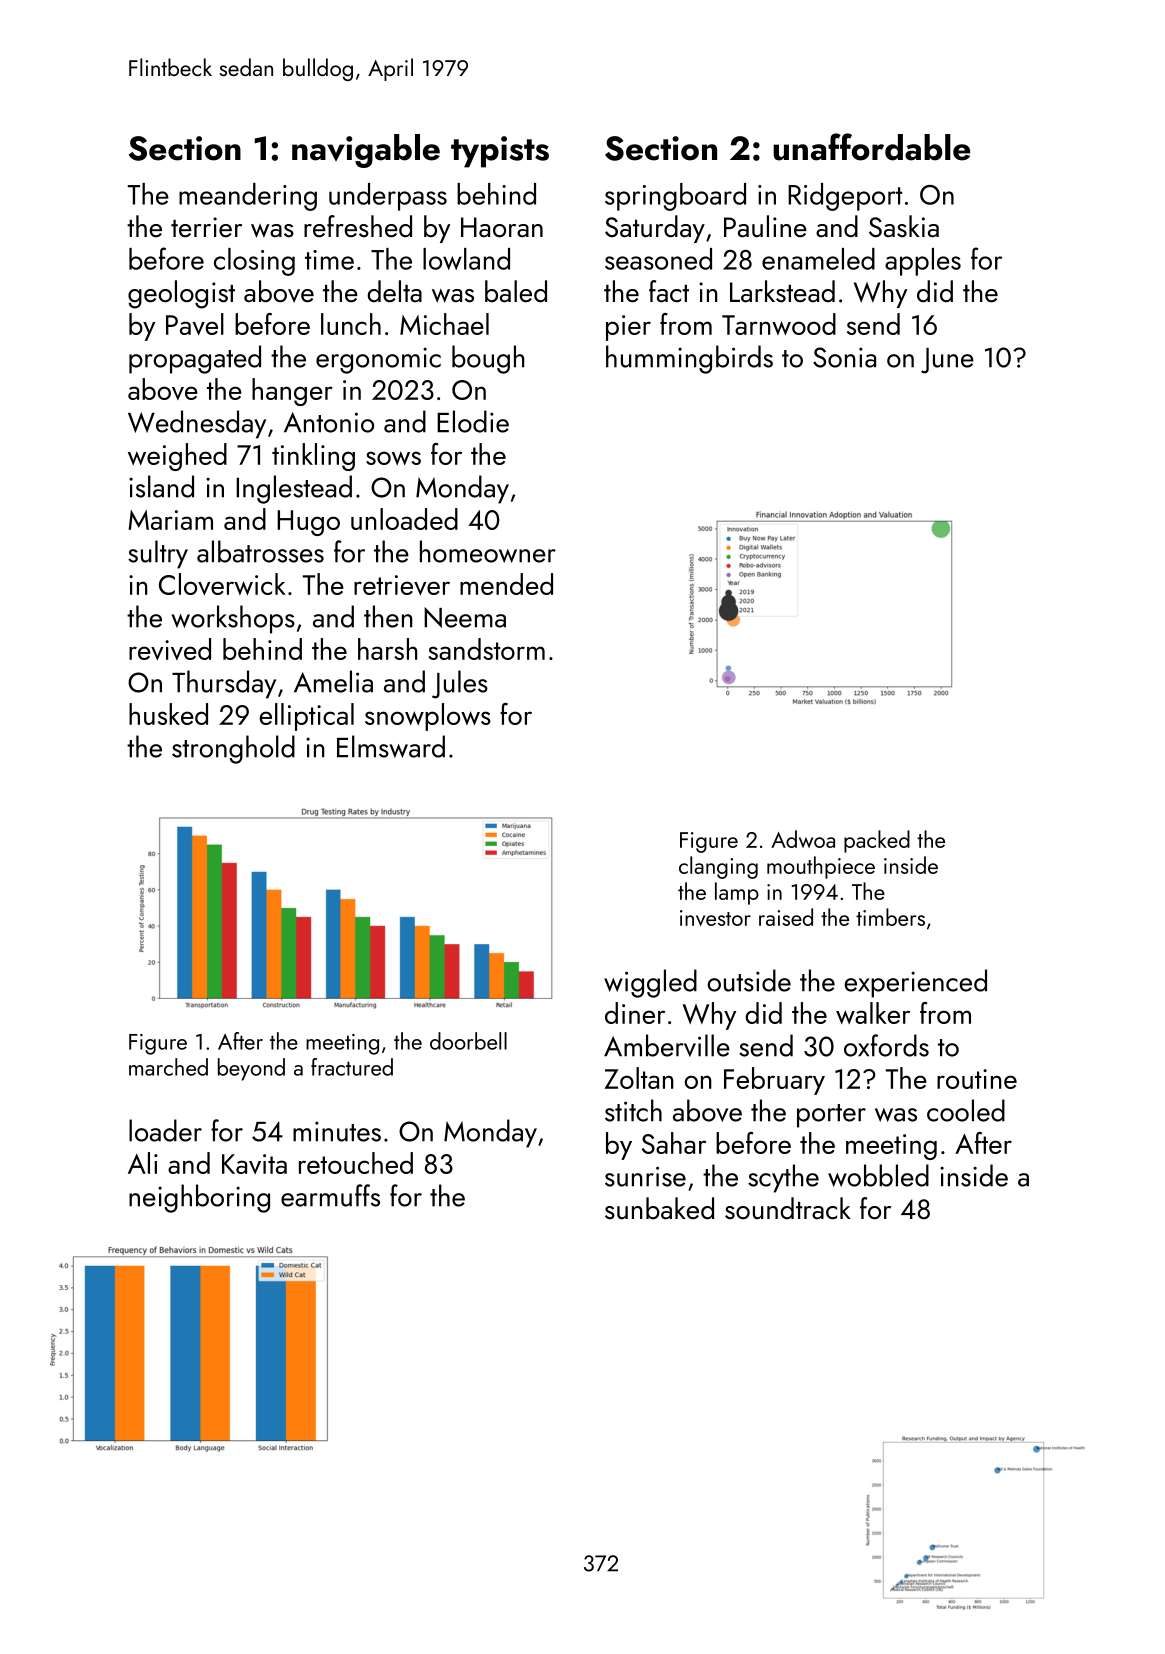  I want to click on pier, so click(628, 328).
